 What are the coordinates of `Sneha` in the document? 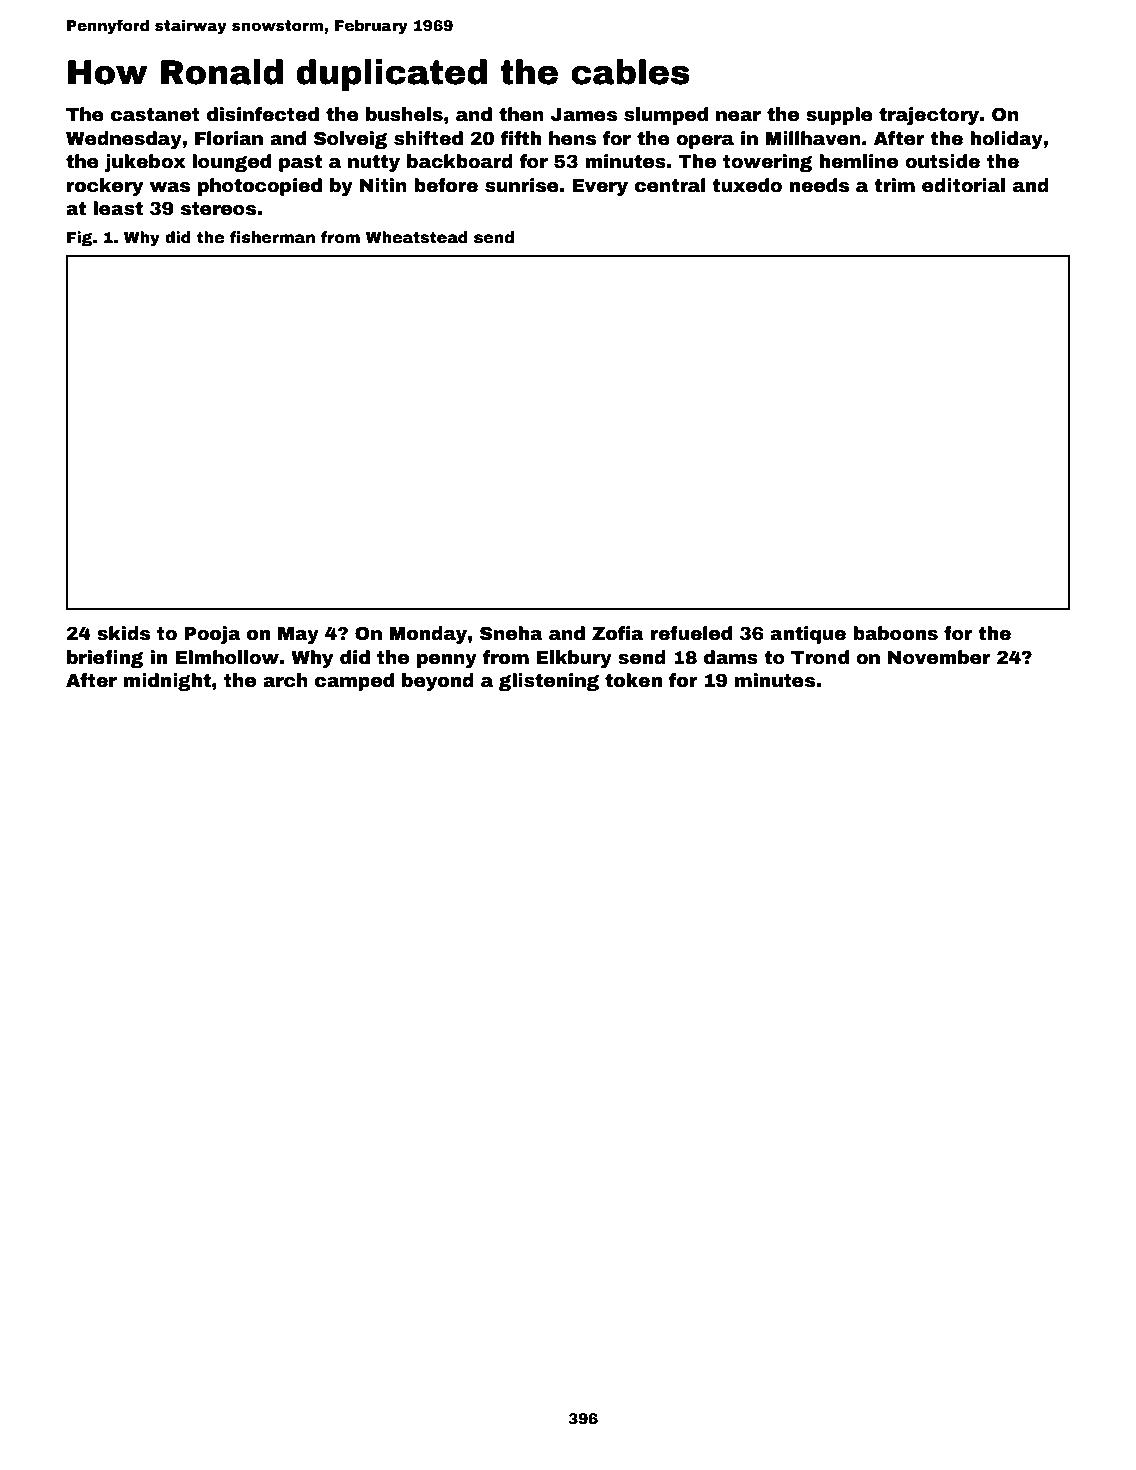 It's located at (511, 633).
